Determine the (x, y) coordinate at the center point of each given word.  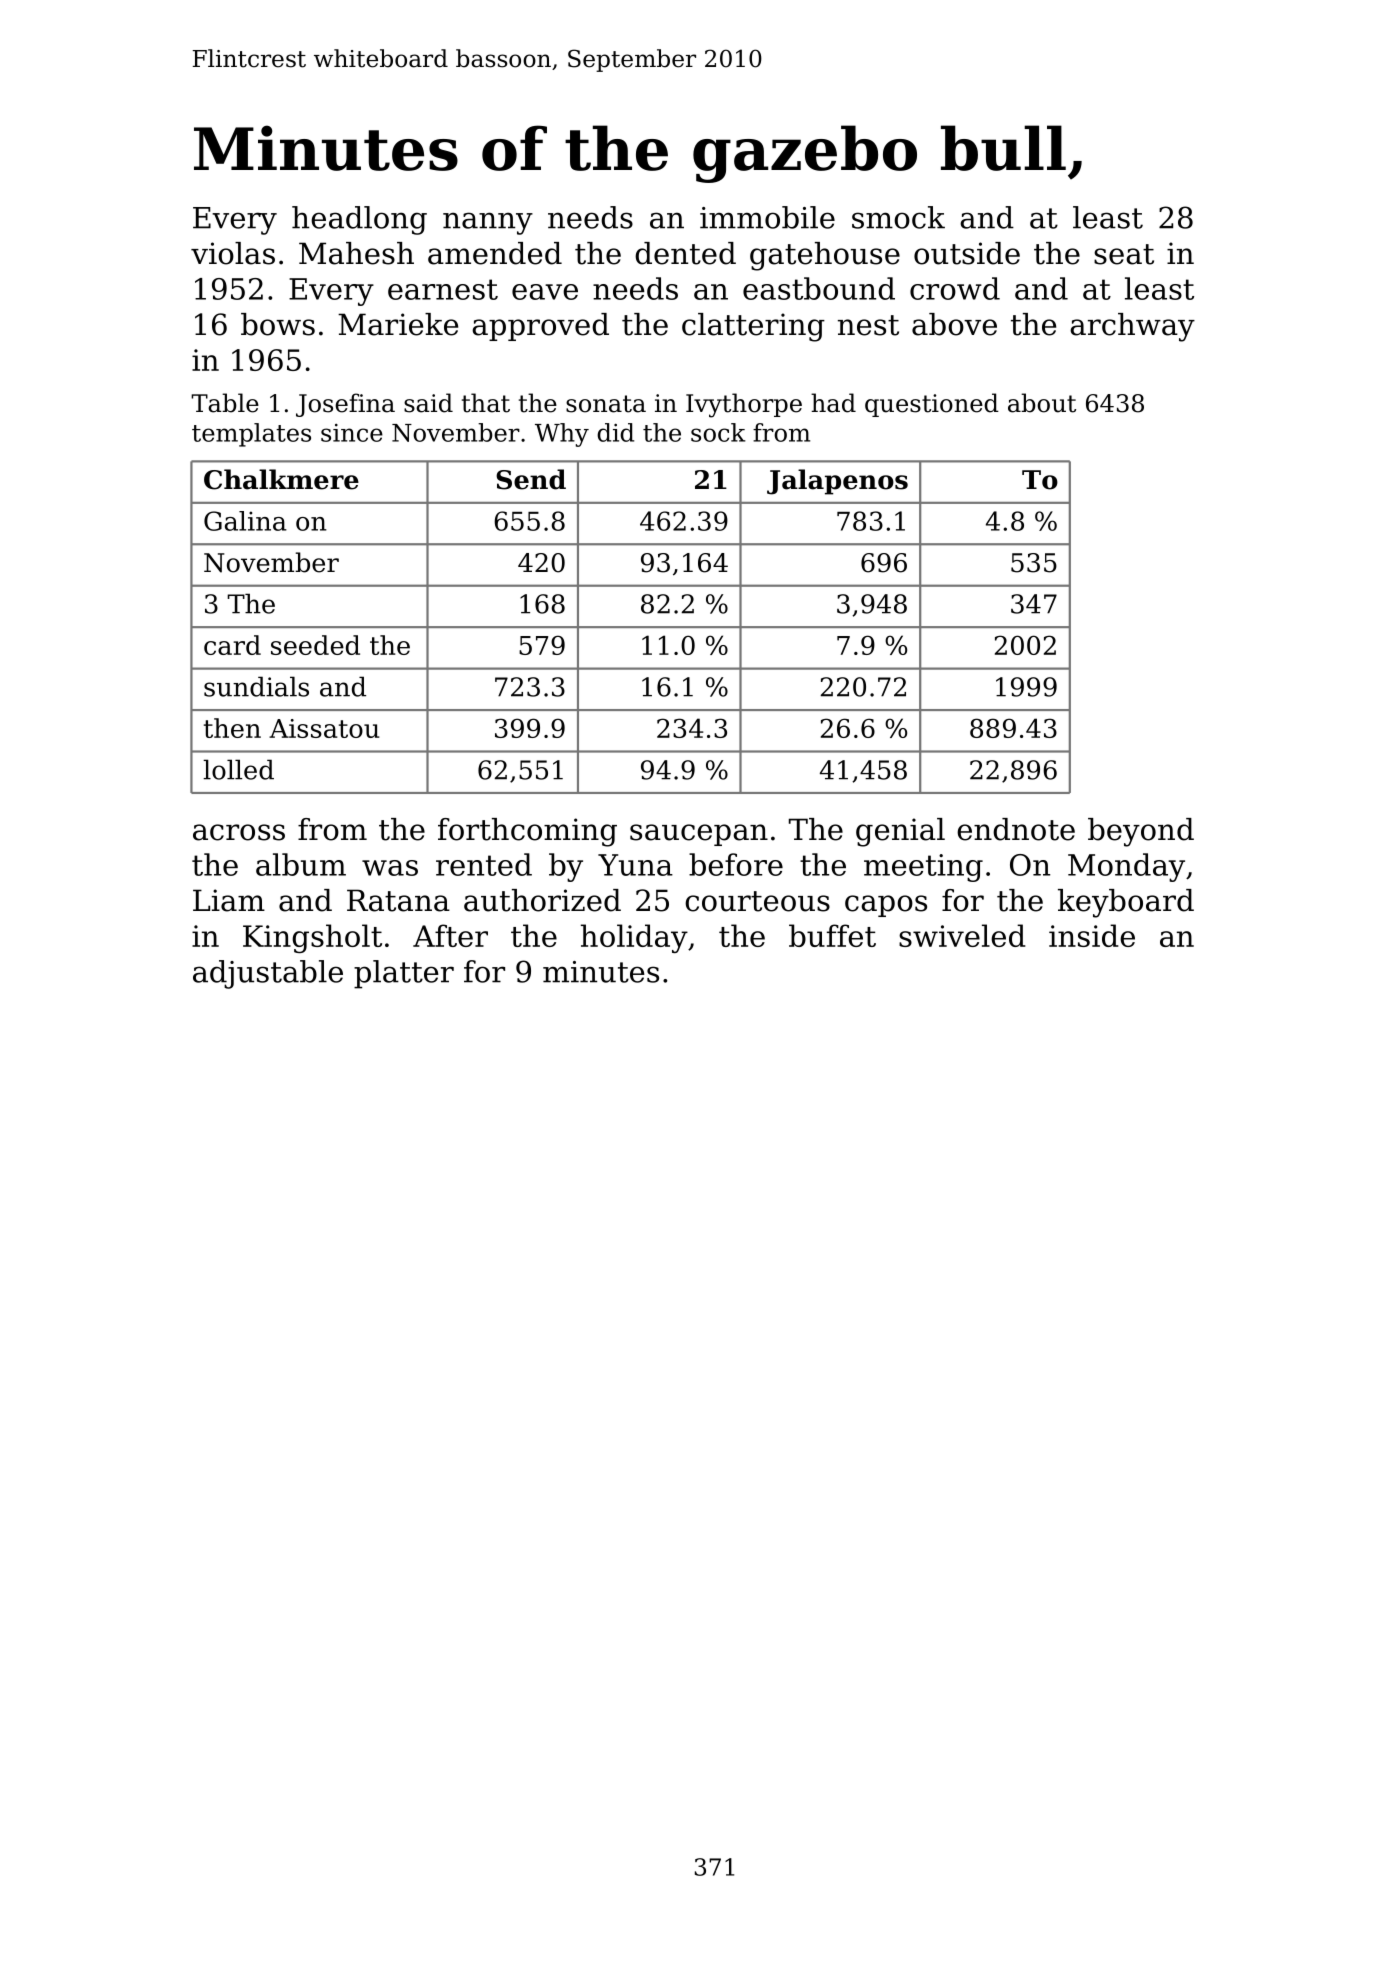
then (232, 728)
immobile (767, 217)
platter (404, 974)
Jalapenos (837, 482)
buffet (832, 935)
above (954, 324)
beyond (1141, 832)
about (1042, 403)
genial (900, 832)
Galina (245, 521)
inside (1092, 935)
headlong (359, 220)
